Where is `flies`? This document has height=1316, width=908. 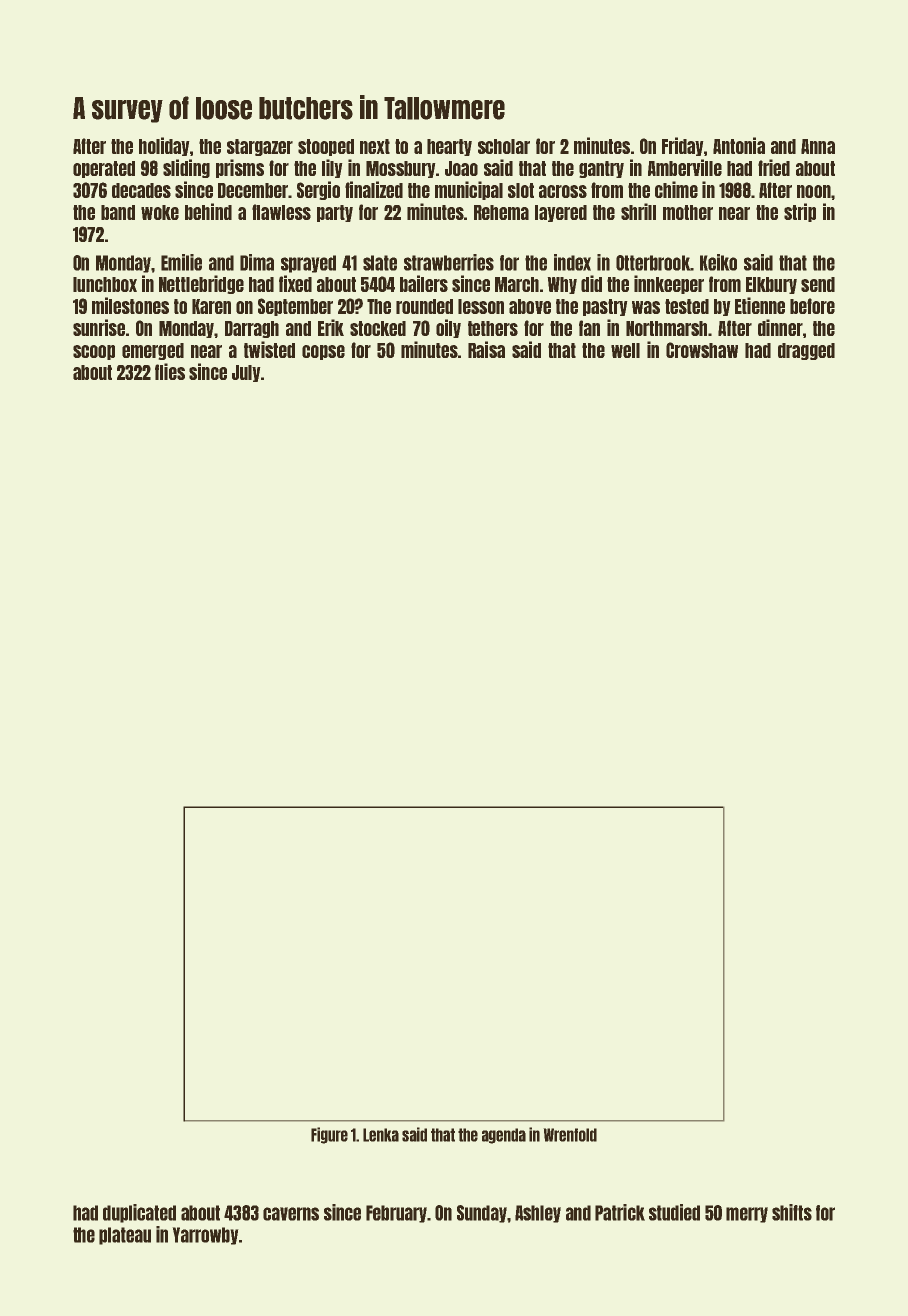
flies is located at coordinates (170, 371).
